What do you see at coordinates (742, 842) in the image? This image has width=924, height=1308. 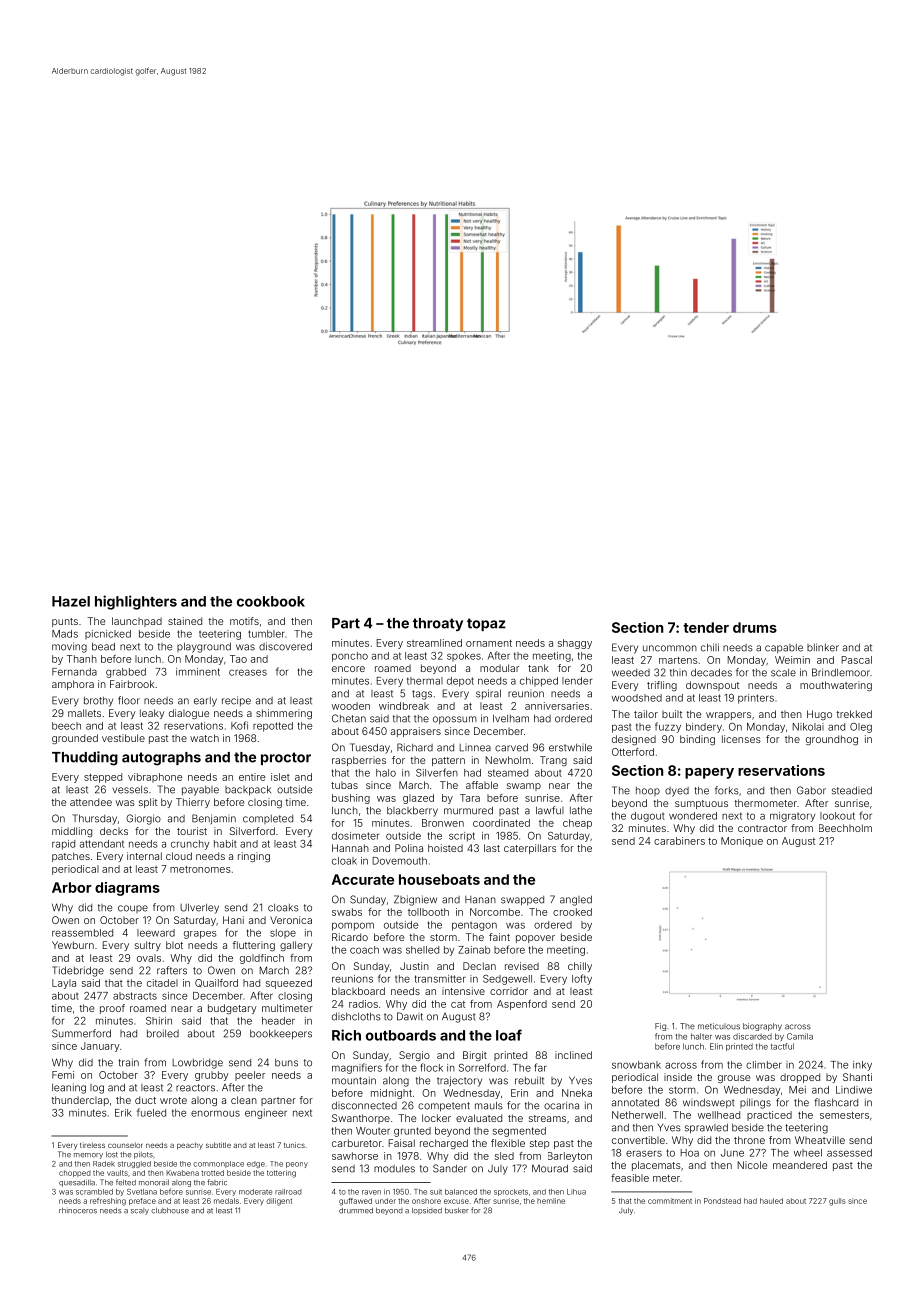 I see `Monique` at bounding box center [742, 842].
